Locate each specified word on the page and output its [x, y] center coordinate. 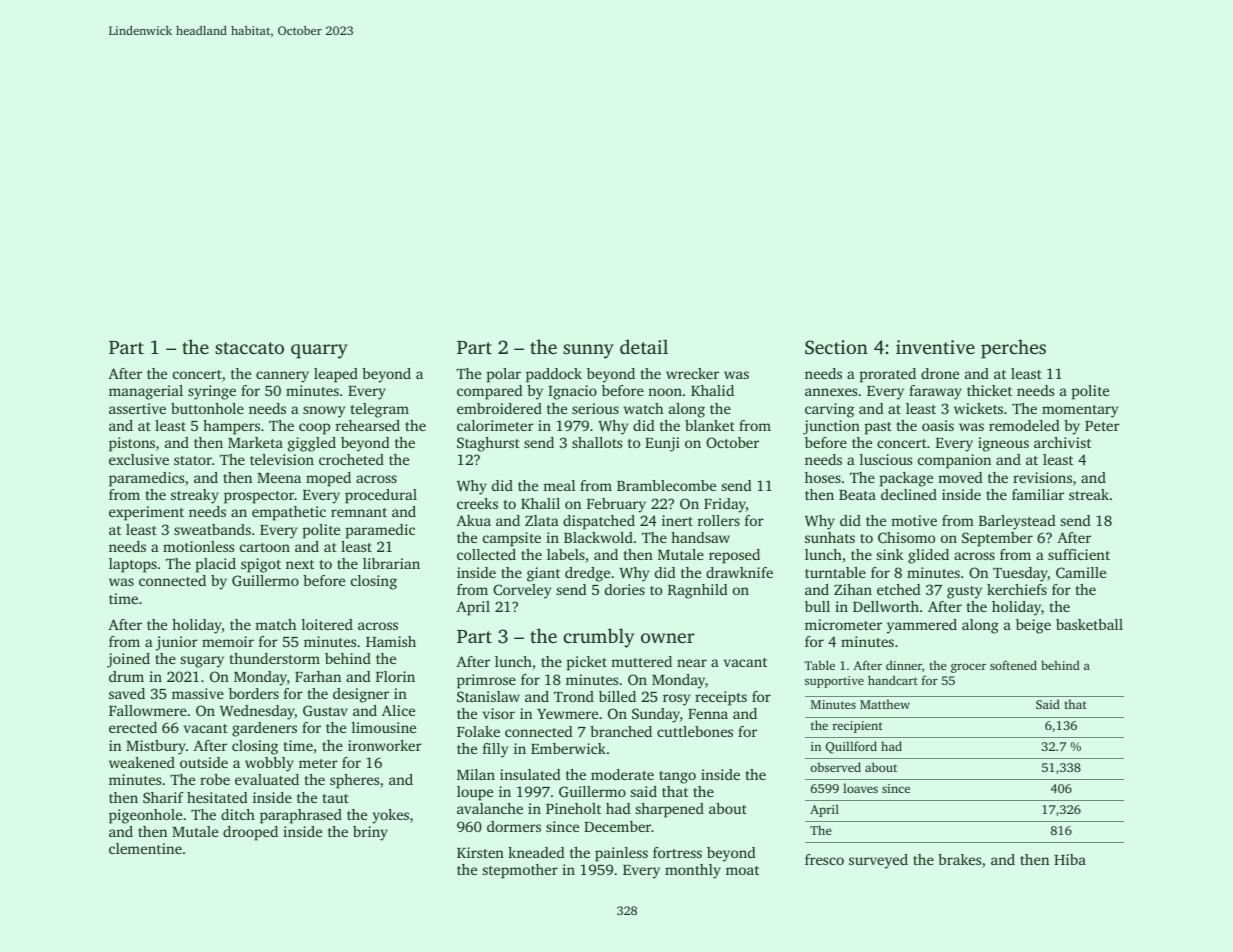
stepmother [520, 871]
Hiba [1070, 859]
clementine [145, 848]
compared [490, 392]
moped [328, 479]
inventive [935, 347]
